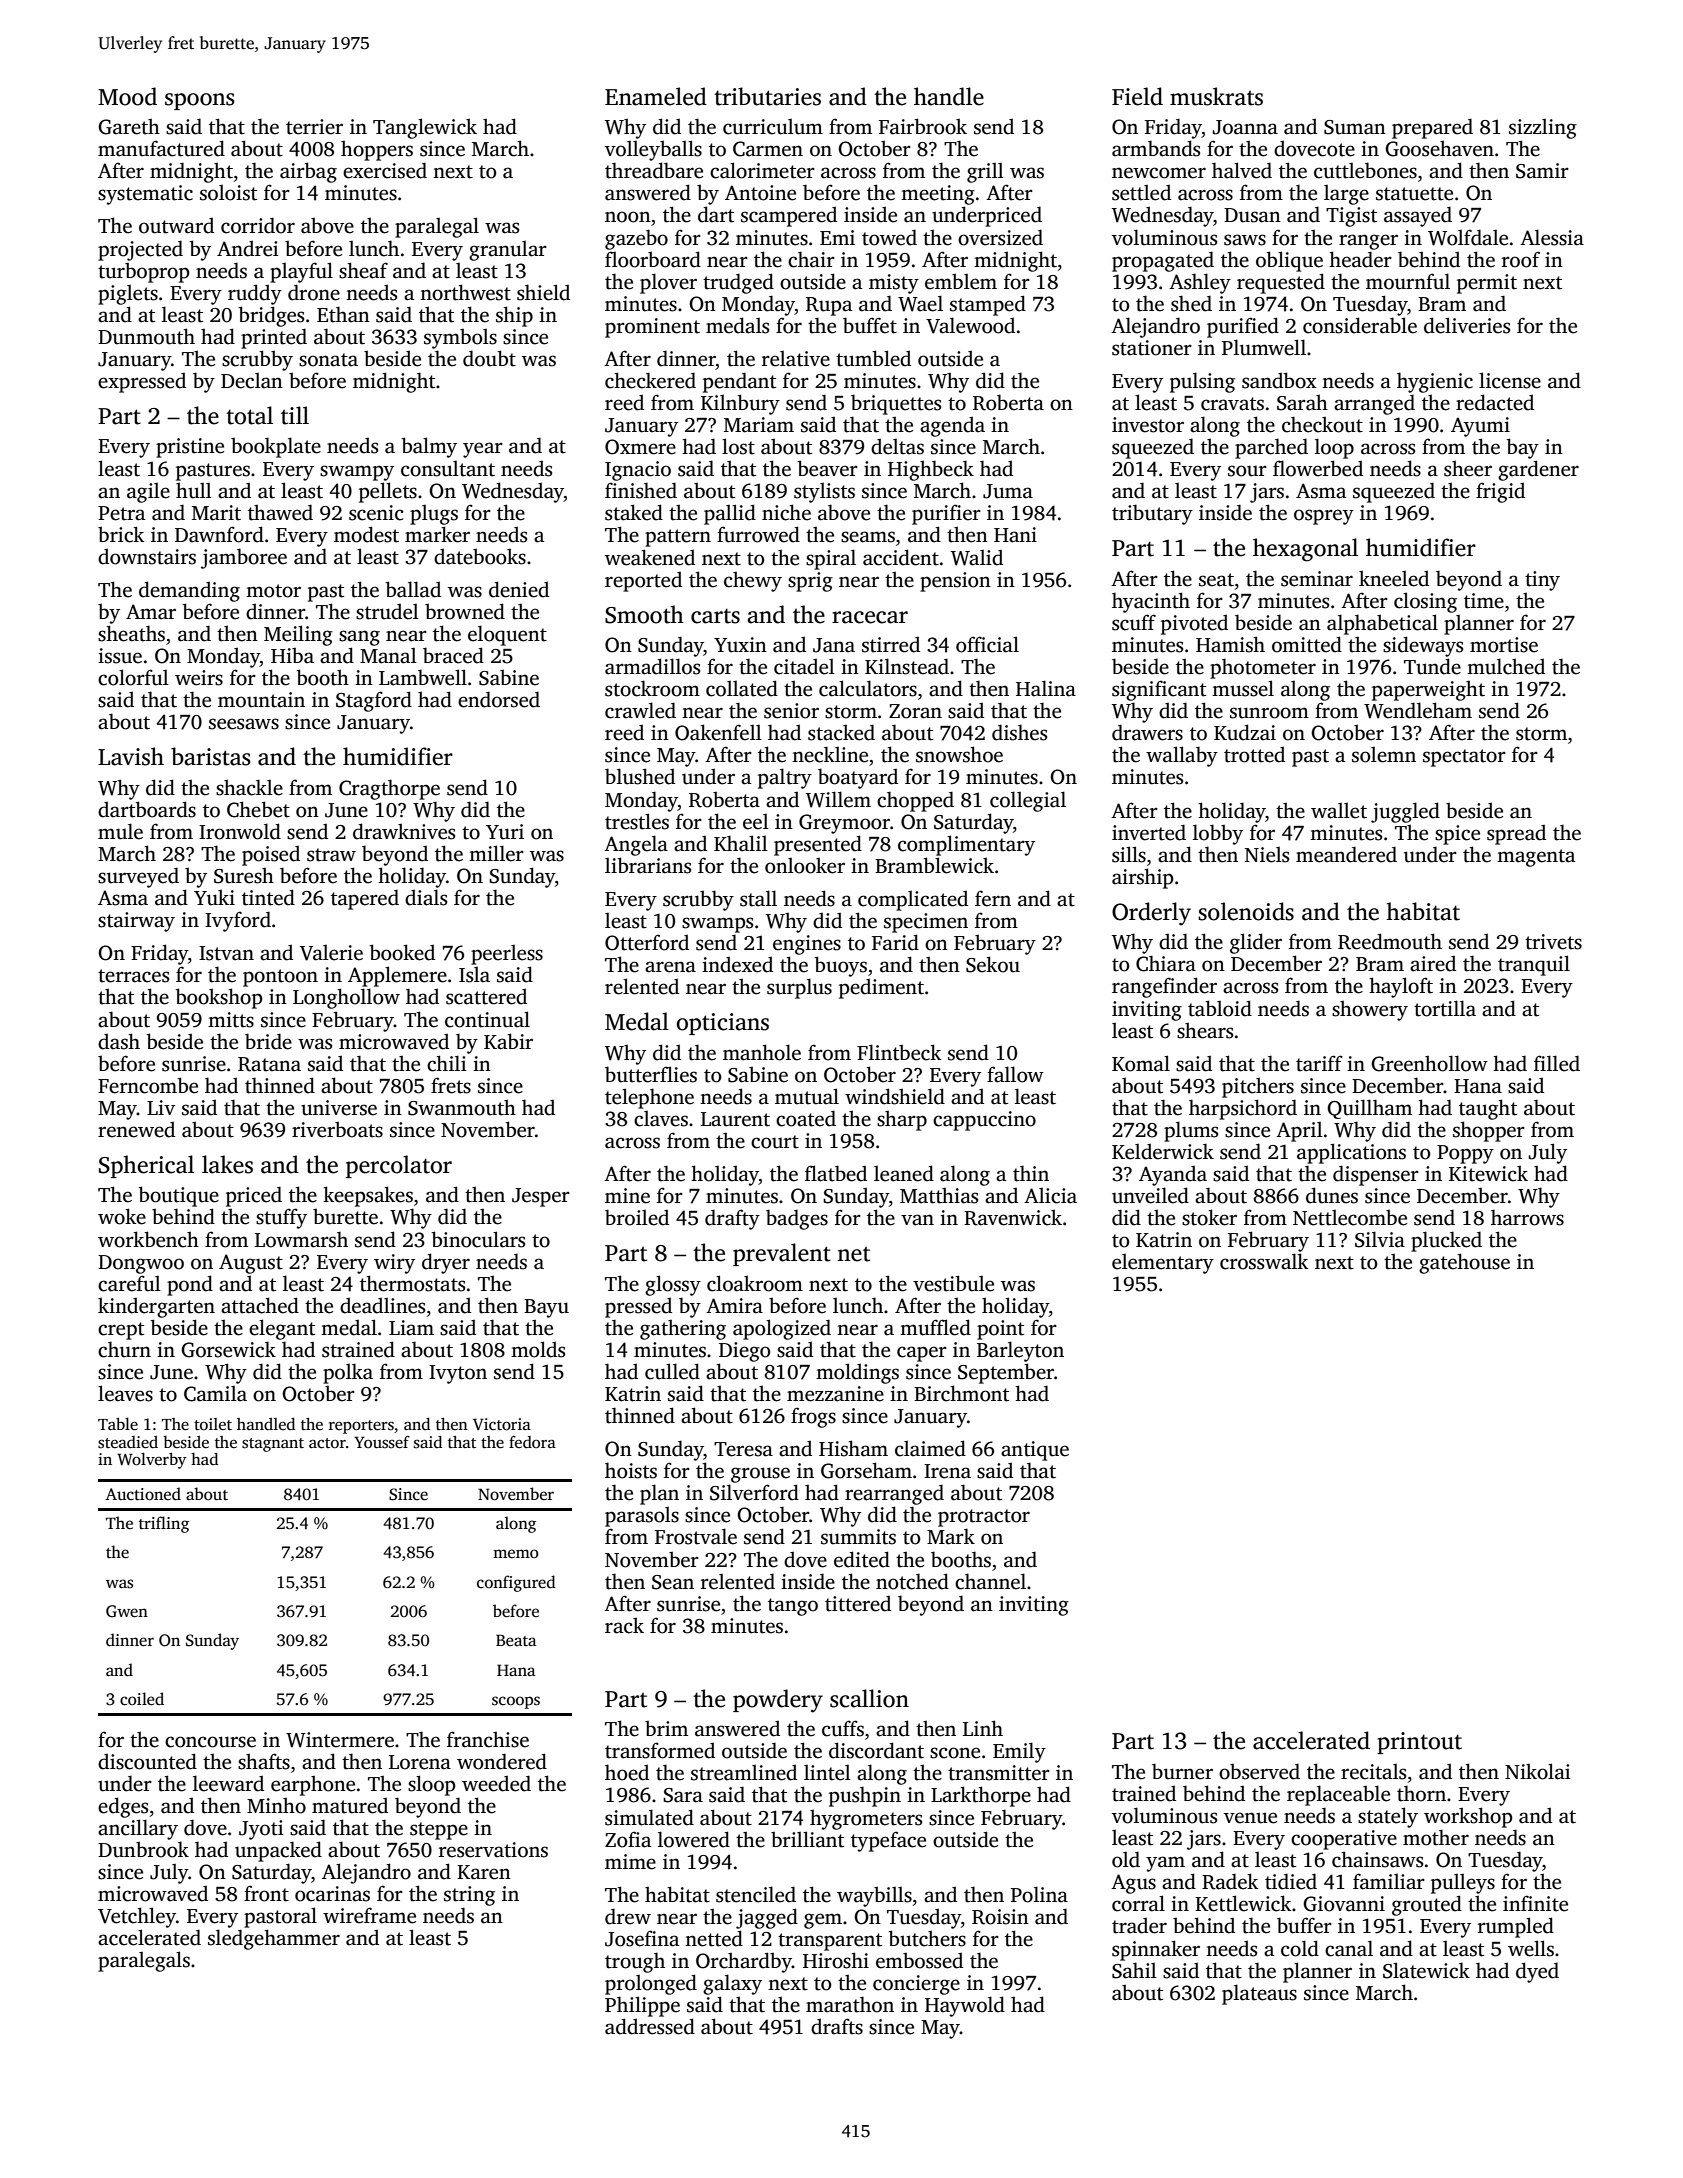 The image size is (1683, 2178). I want to click on sledgehammer, so click(274, 1939).
